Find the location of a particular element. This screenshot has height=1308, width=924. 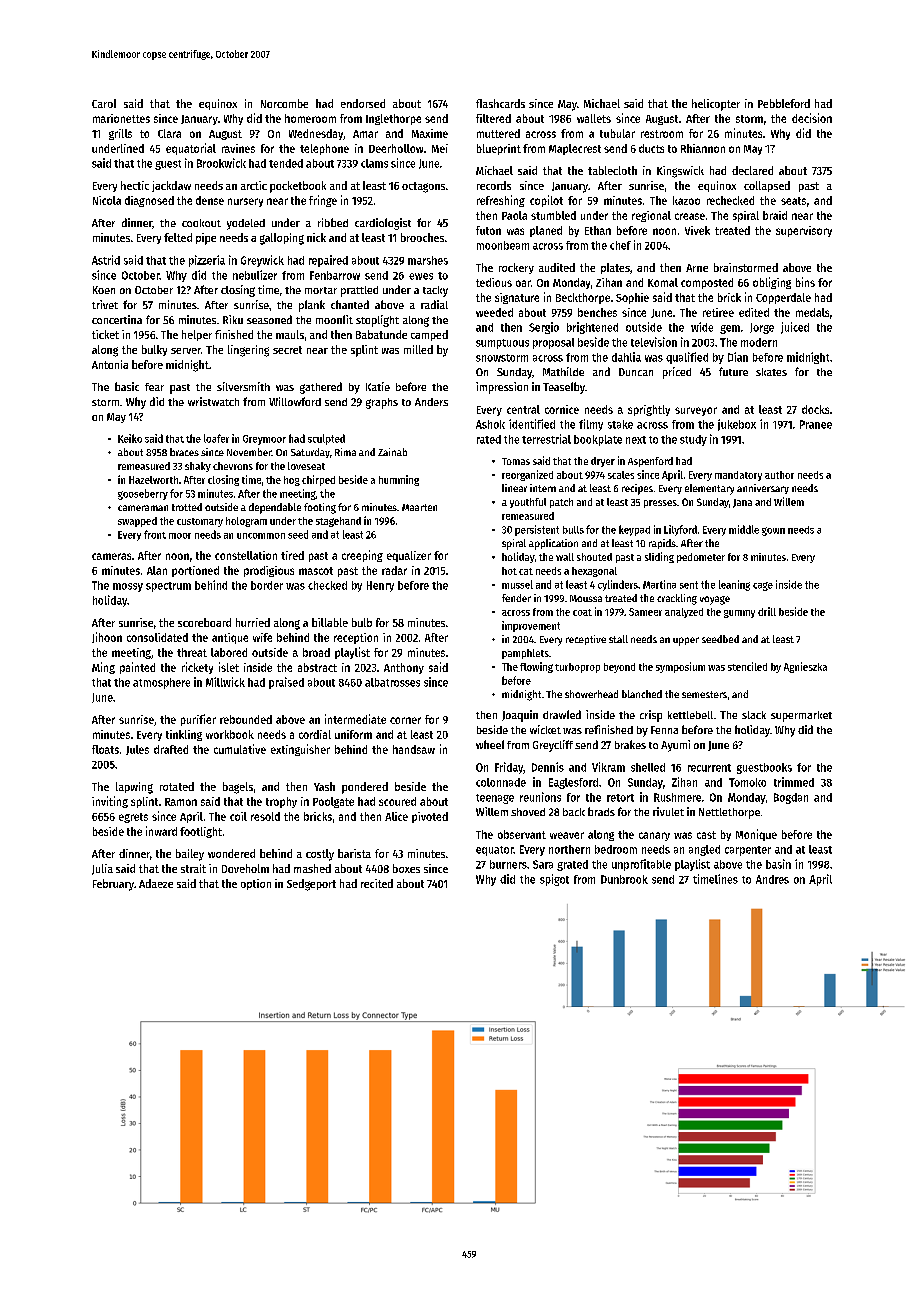

application is located at coordinates (553, 544).
